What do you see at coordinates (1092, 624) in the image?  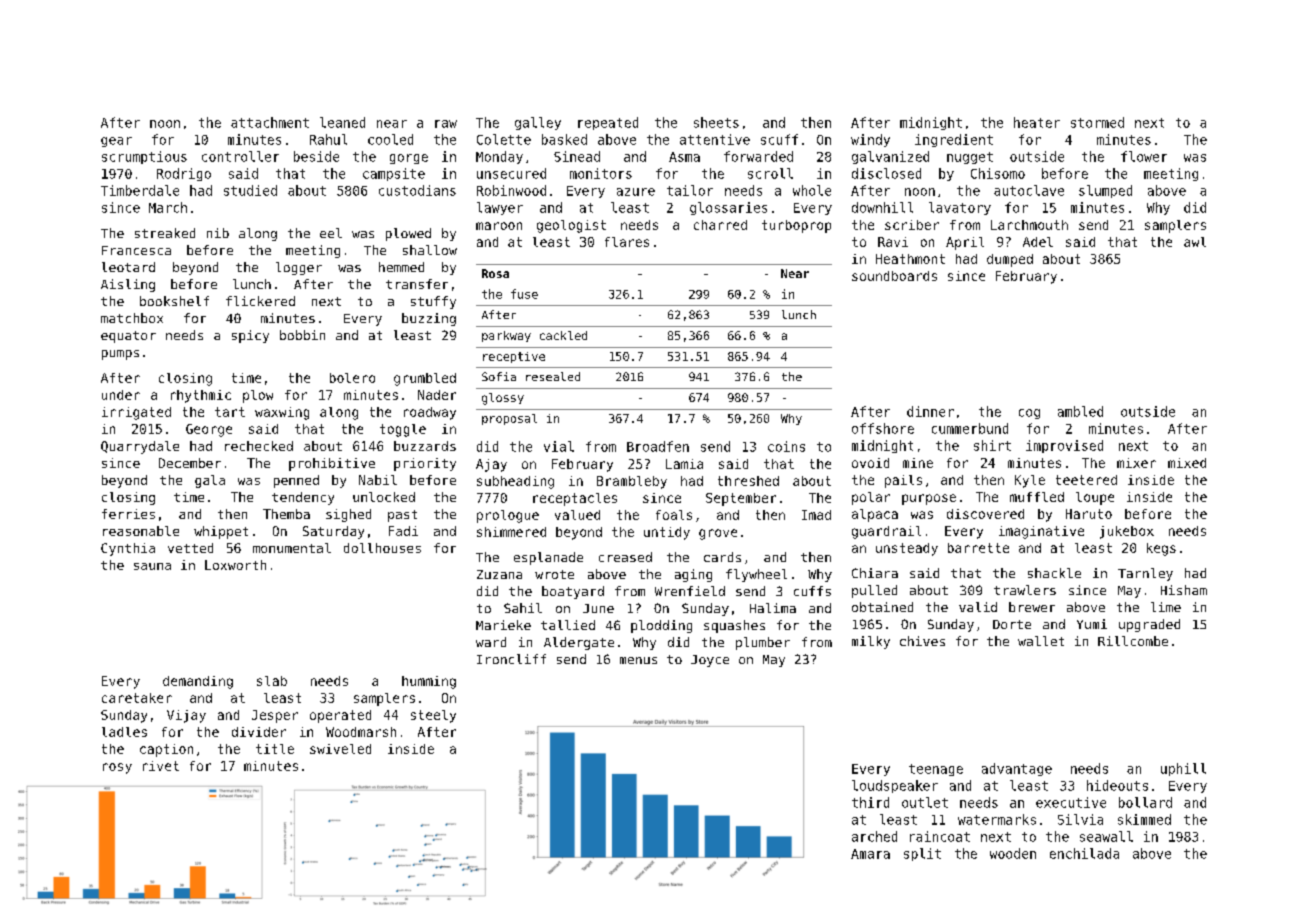 I see `Yumi` at bounding box center [1092, 624].
